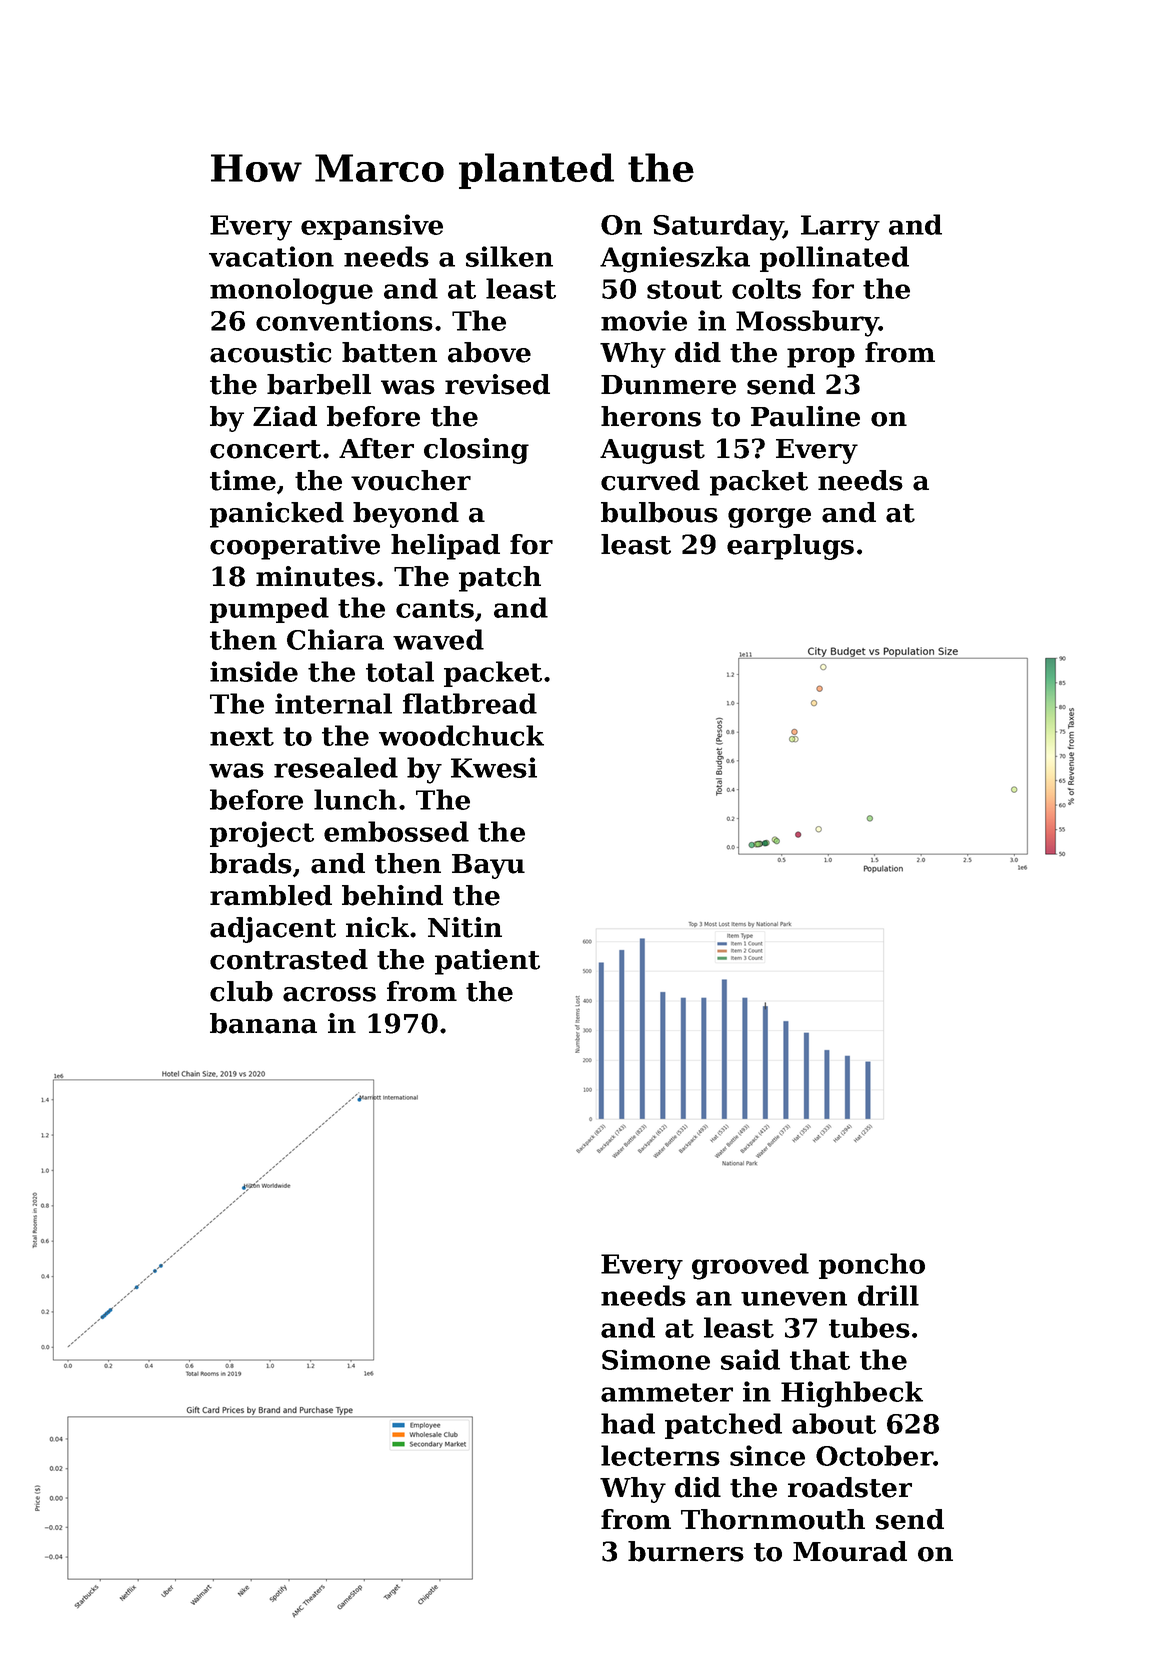  I want to click on flatbread, so click(470, 703).
